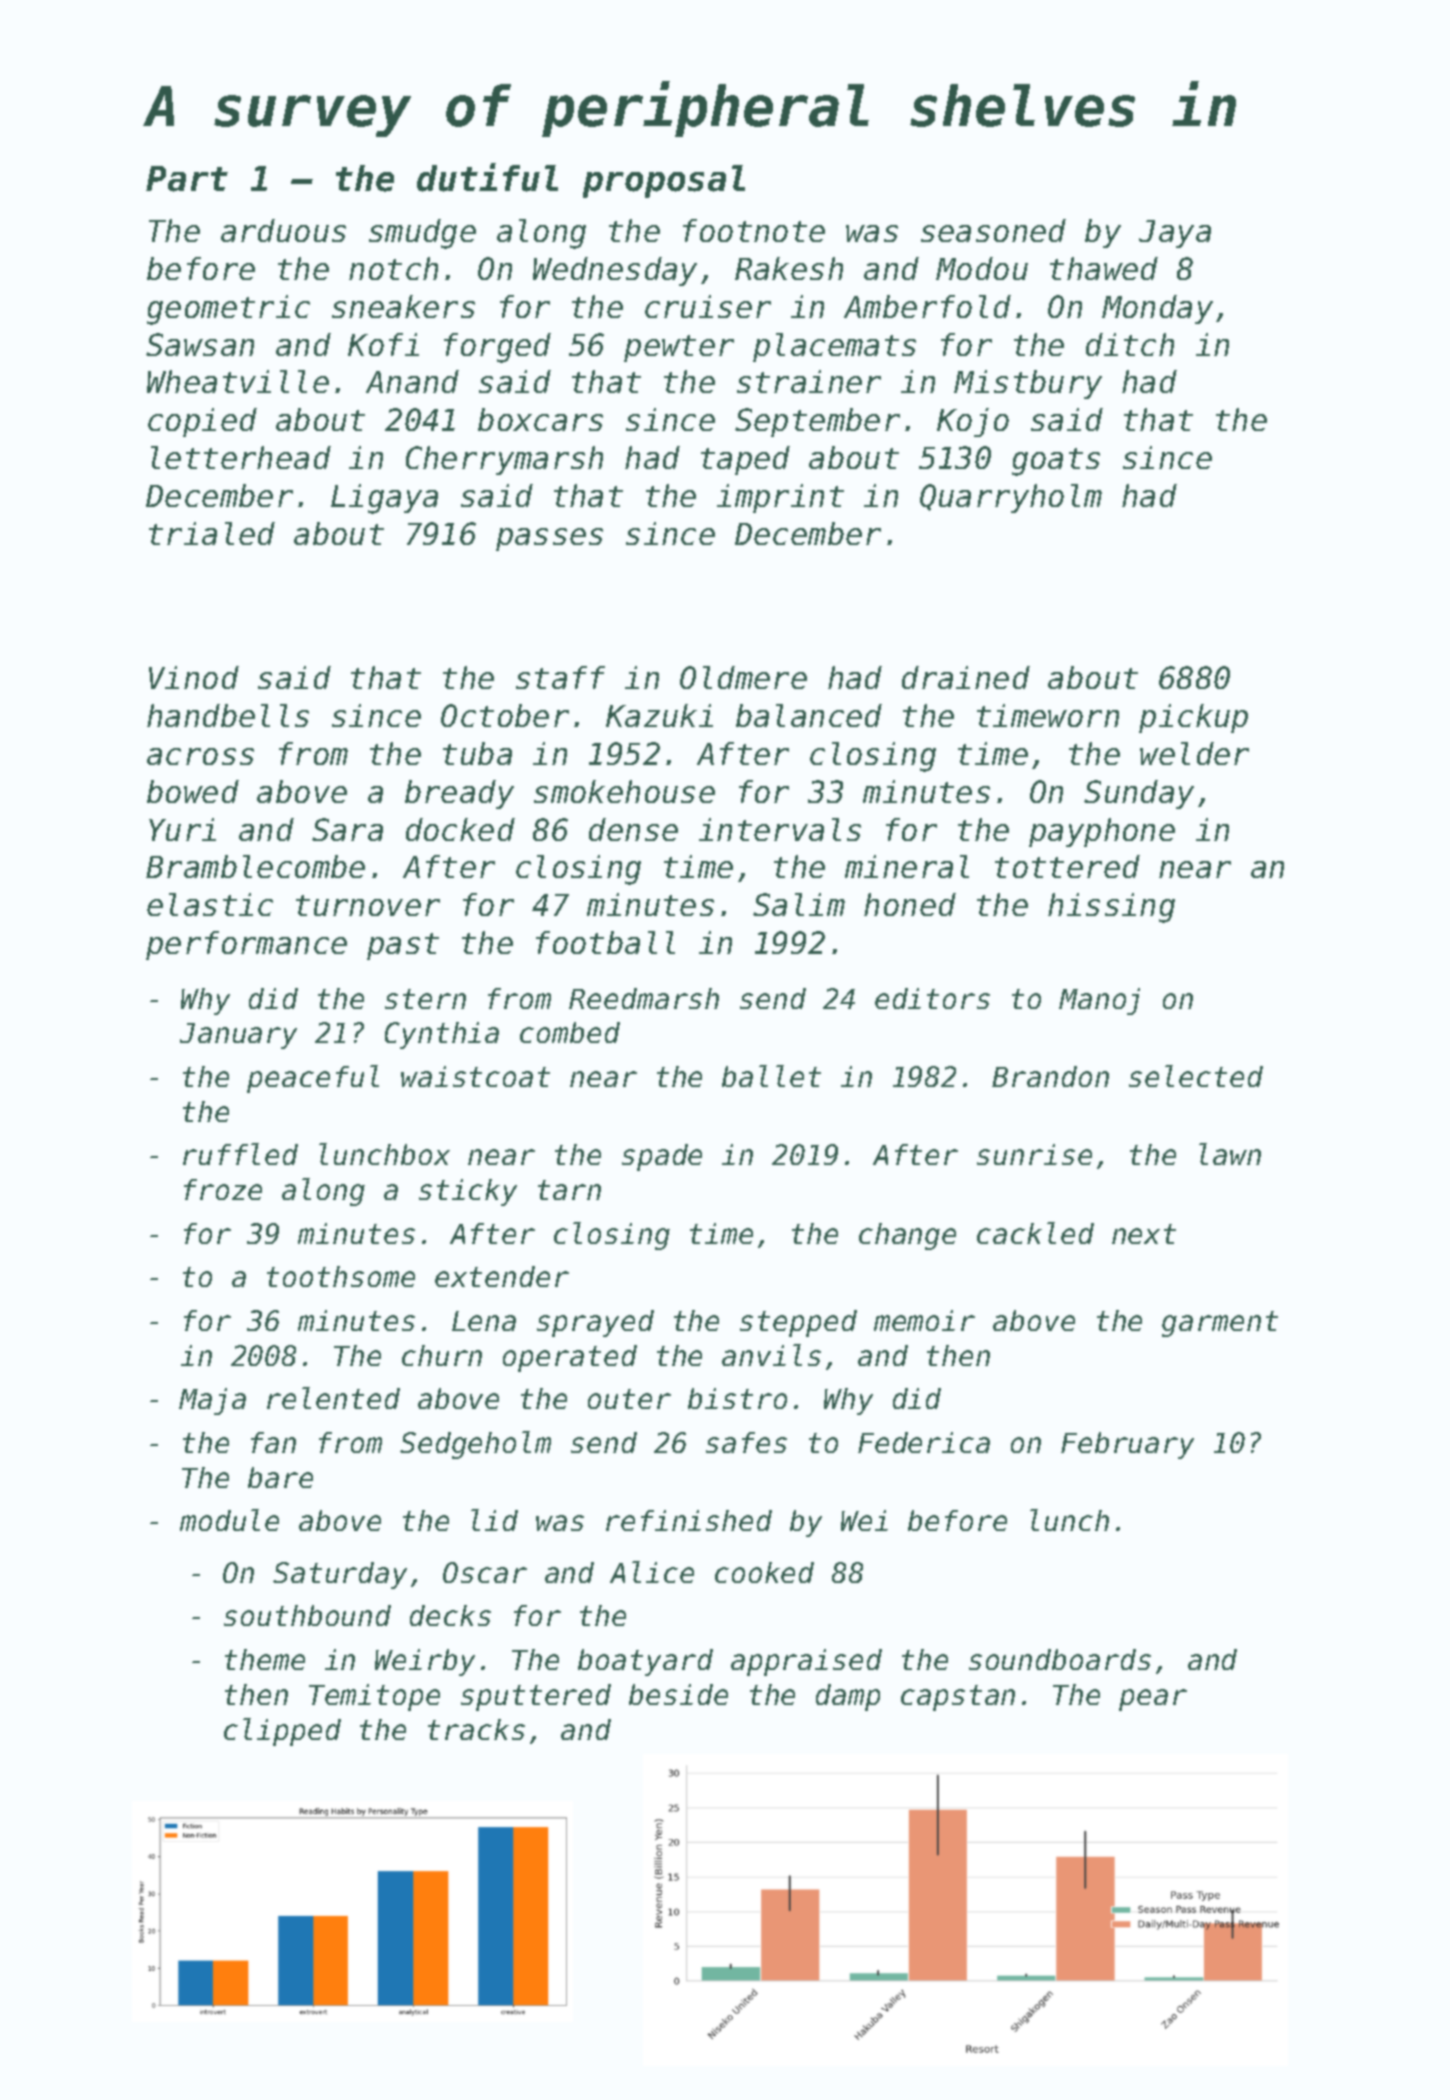 This screenshot has height=2100, width=1450. What do you see at coordinates (1060, 1659) in the screenshot?
I see `soundboards` at bounding box center [1060, 1659].
